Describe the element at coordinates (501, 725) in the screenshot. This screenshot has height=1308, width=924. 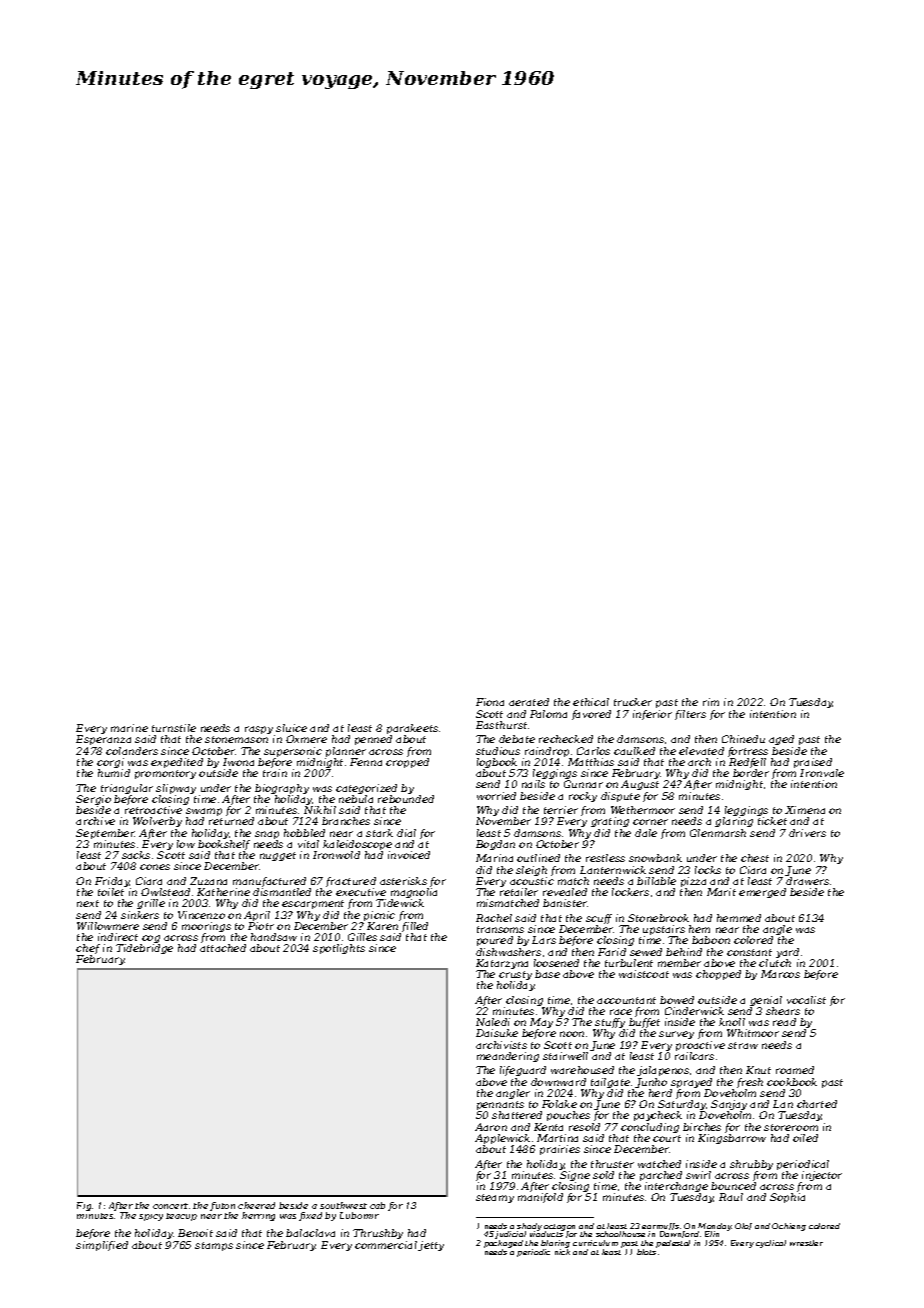
I see `Easthurst` at that location.
